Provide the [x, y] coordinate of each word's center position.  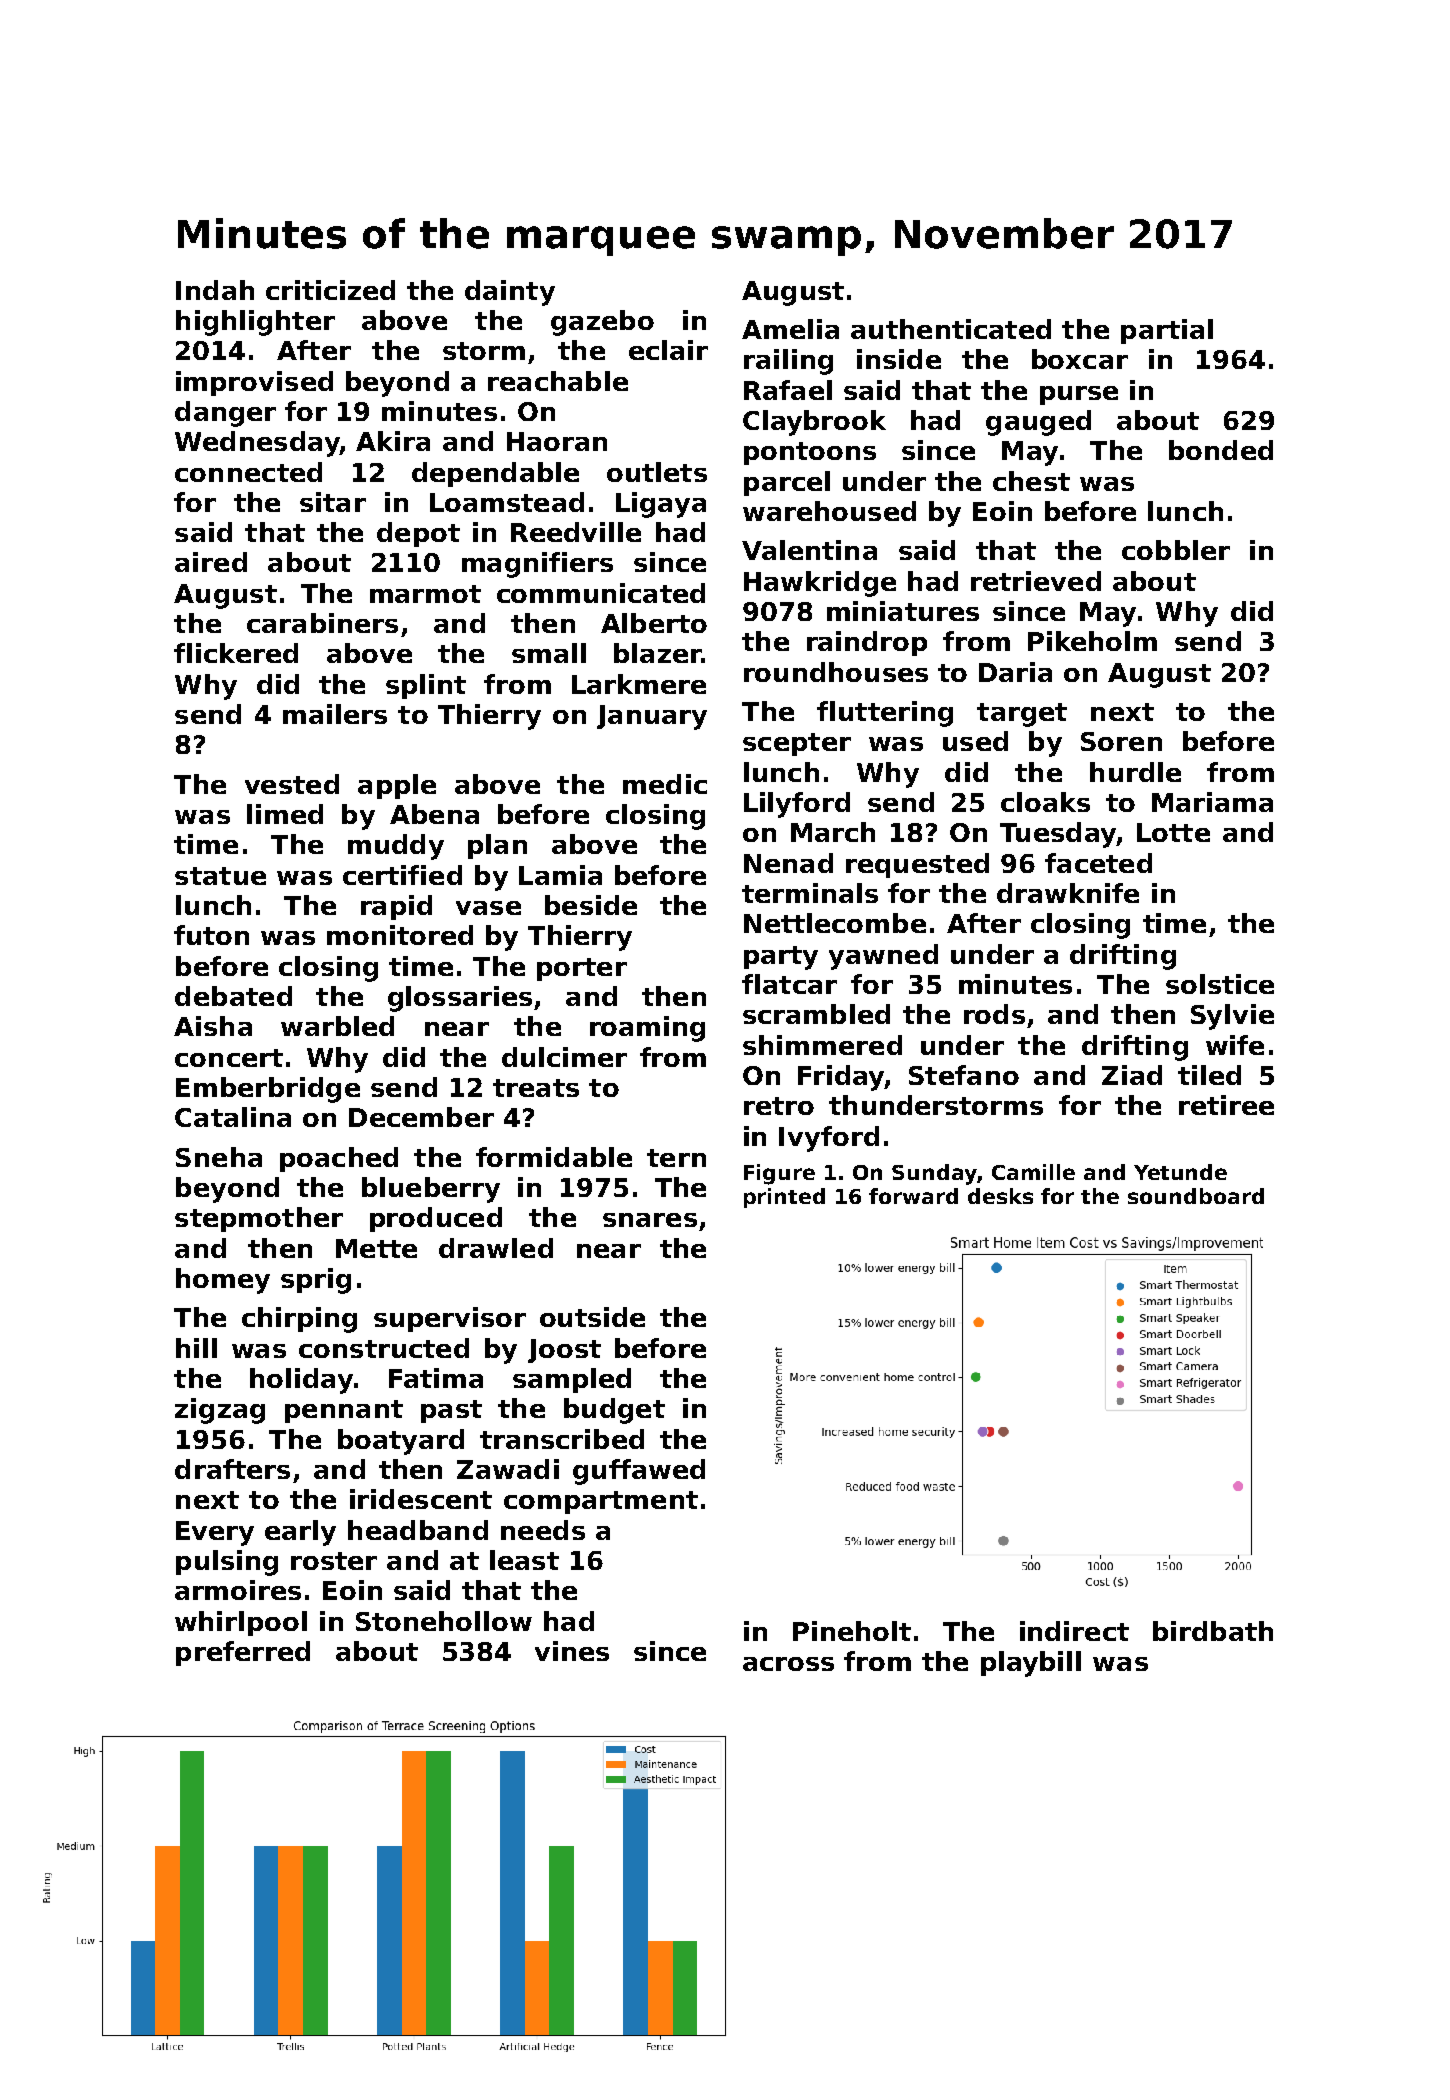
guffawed [639, 1472]
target [1022, 715]
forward [913, 1196]
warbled [337, 1026]
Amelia [790, 329]
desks [1000, 1196]
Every [215, 1533]
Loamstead [507, 502]
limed [285, 814]
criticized [330, 290]
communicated [601, 593]
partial [1167, 331]
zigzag [220, 1411]
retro [779, 1106]
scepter [797, 744]
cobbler [1176, 550]
